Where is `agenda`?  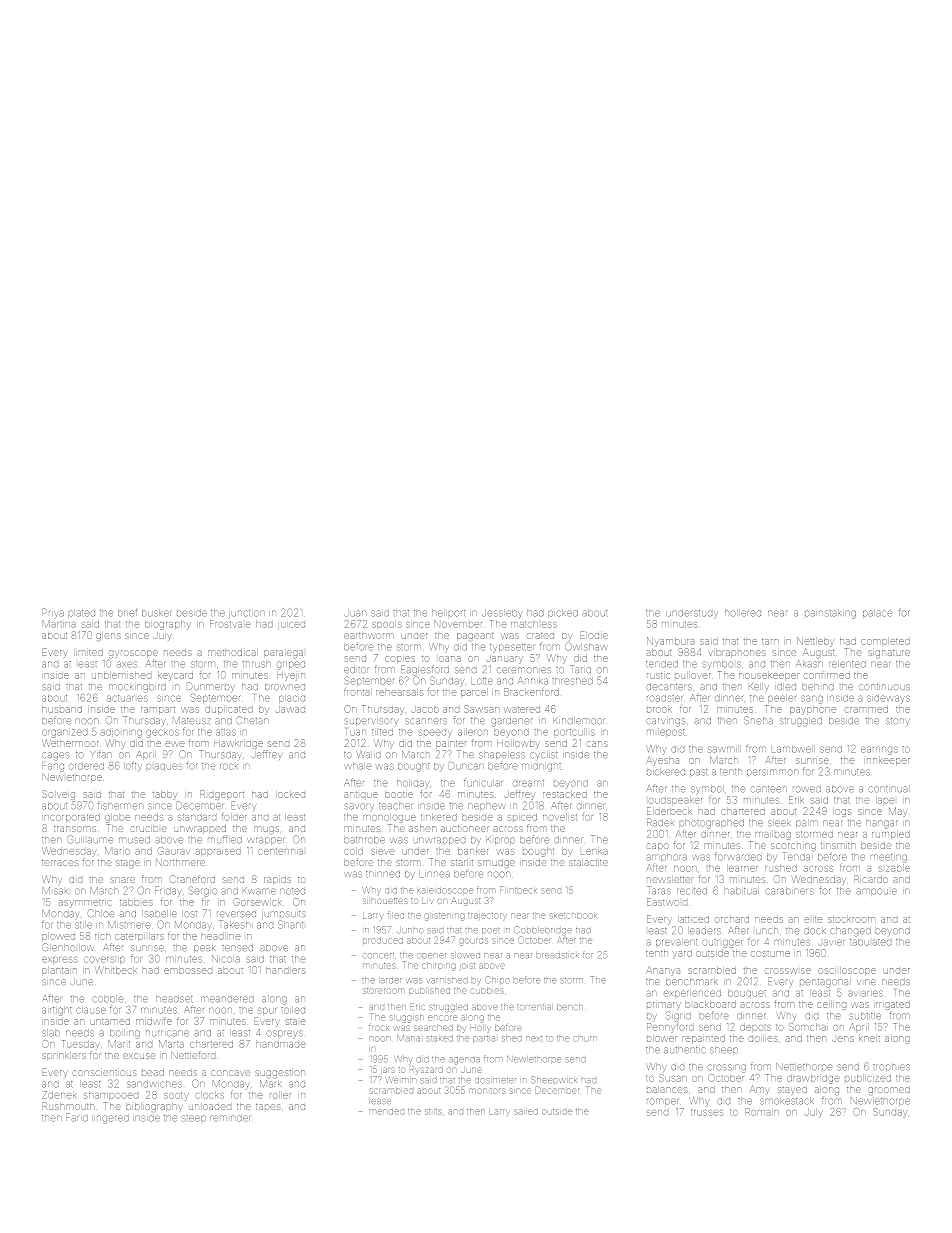
agenda is located at coordinates (464, 1060).
